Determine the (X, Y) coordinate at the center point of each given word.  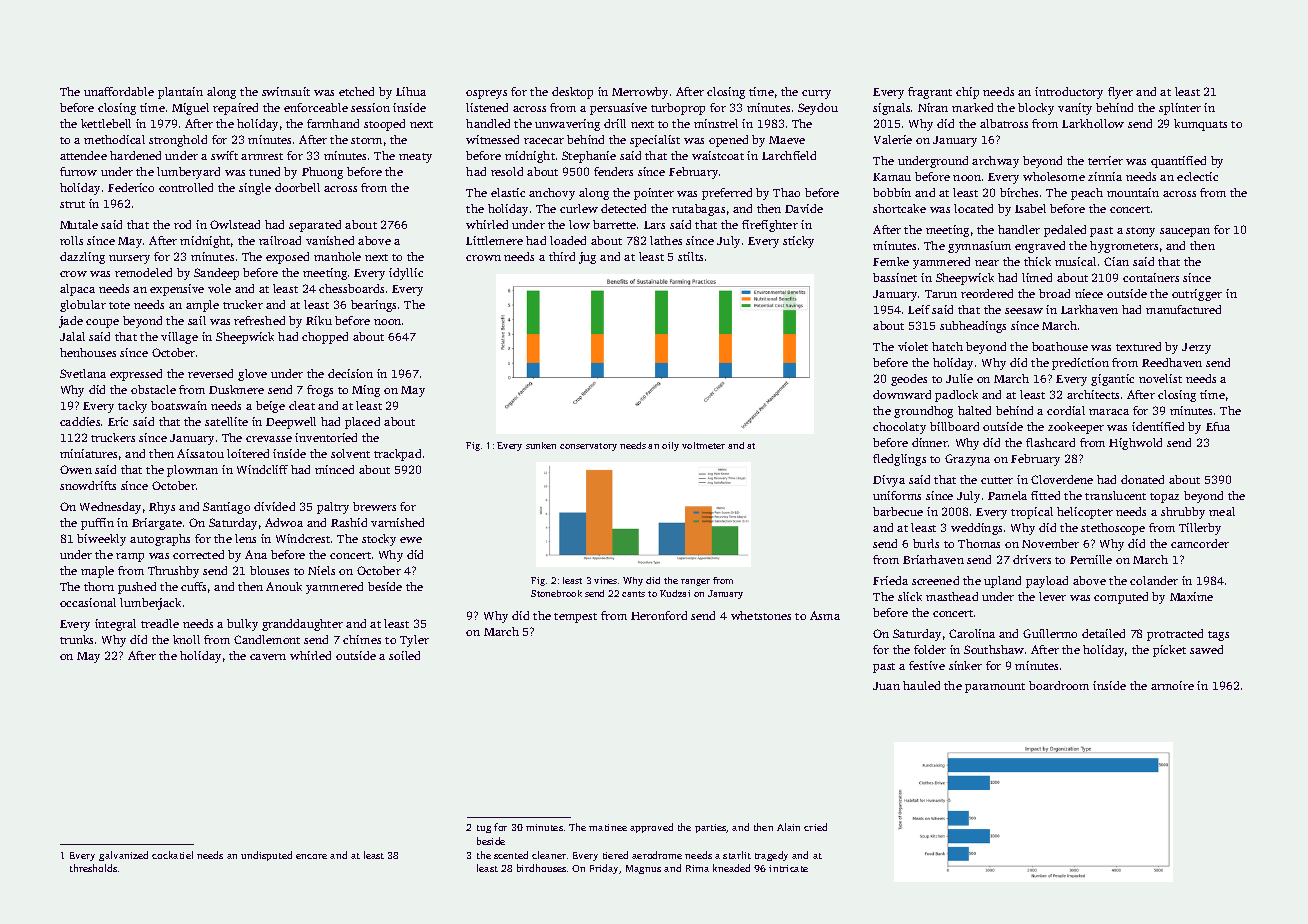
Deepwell (291, 423)
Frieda (890, 580)
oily (670, 446)
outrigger (1197, 295)
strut (72, 204)
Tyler (414, 641)
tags (1218, 636)
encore (311, 856)
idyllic (406, 274)
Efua (1218, 426)
